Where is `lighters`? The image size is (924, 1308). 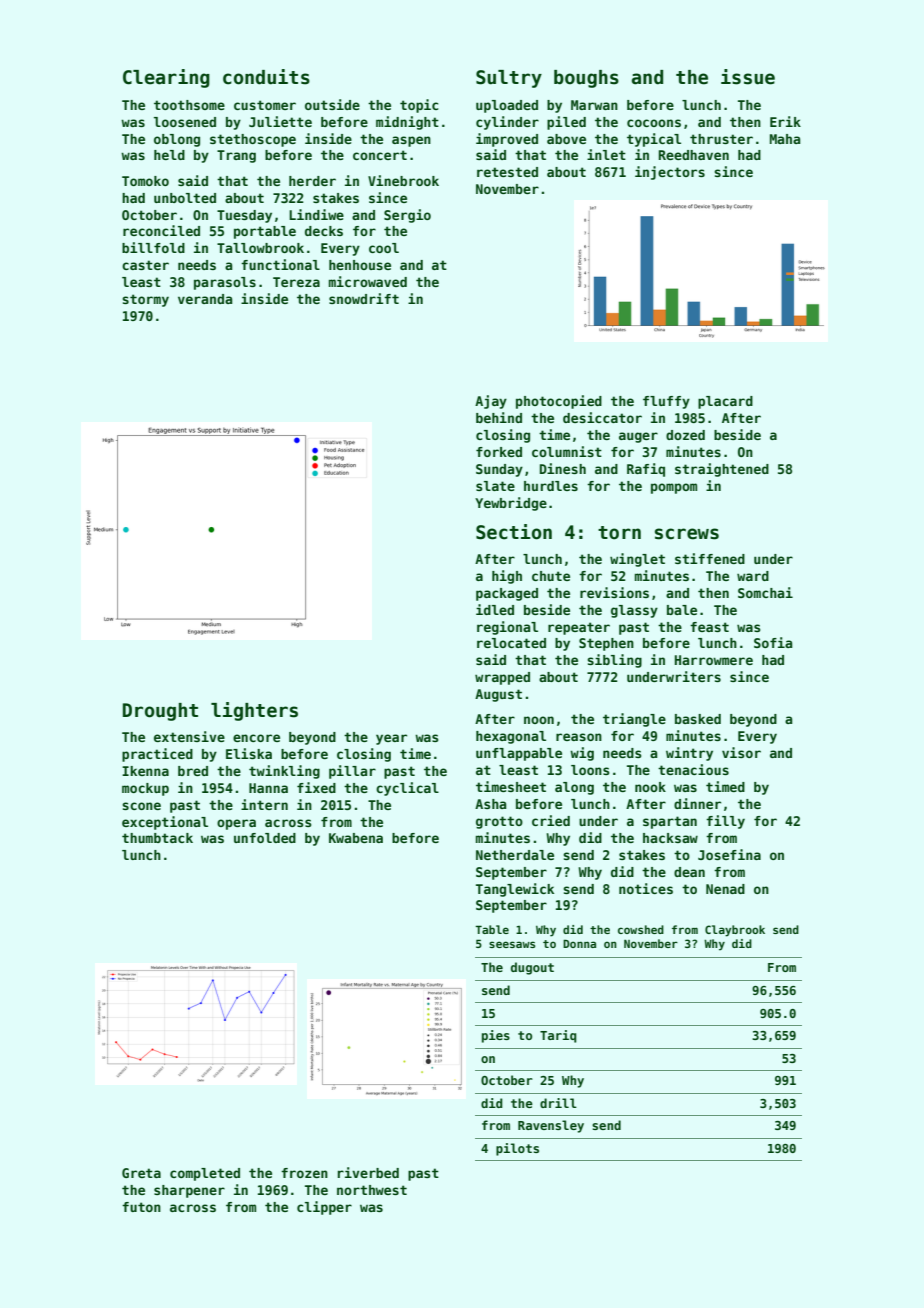 lighters is located at coordinates (254, 711).
